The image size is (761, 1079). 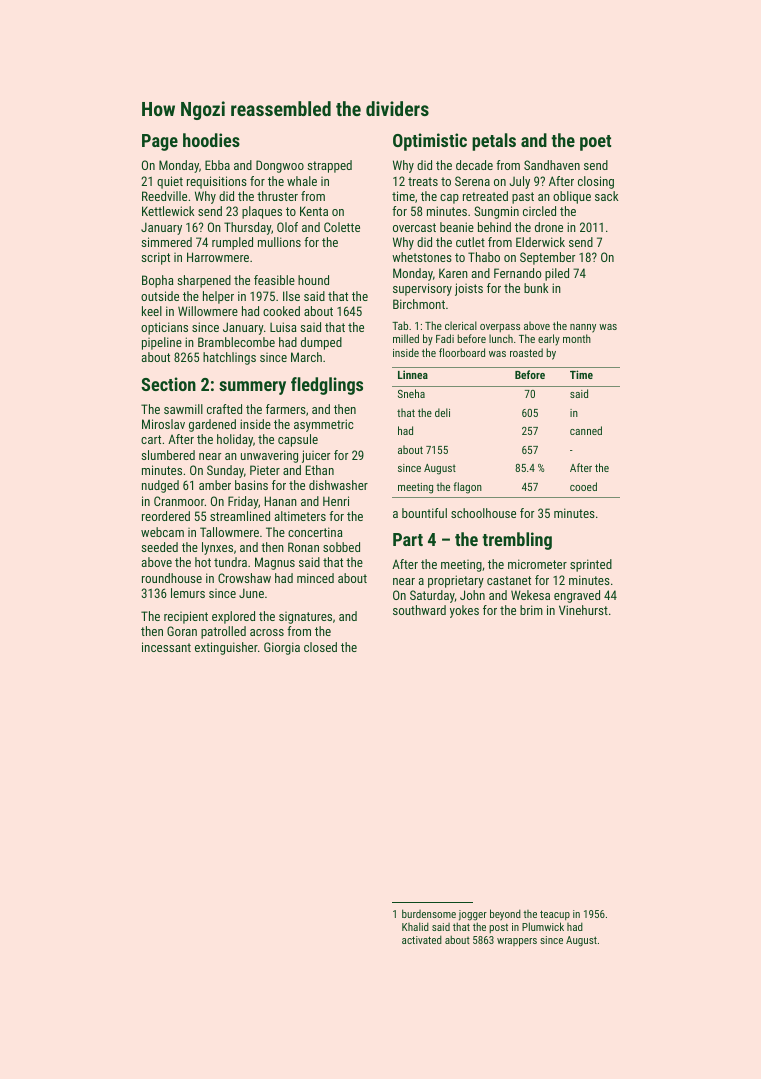 What do you see at coordinates (583, 610) in the document?
I see `Vinehurst` at bounding box center [583, 610].
